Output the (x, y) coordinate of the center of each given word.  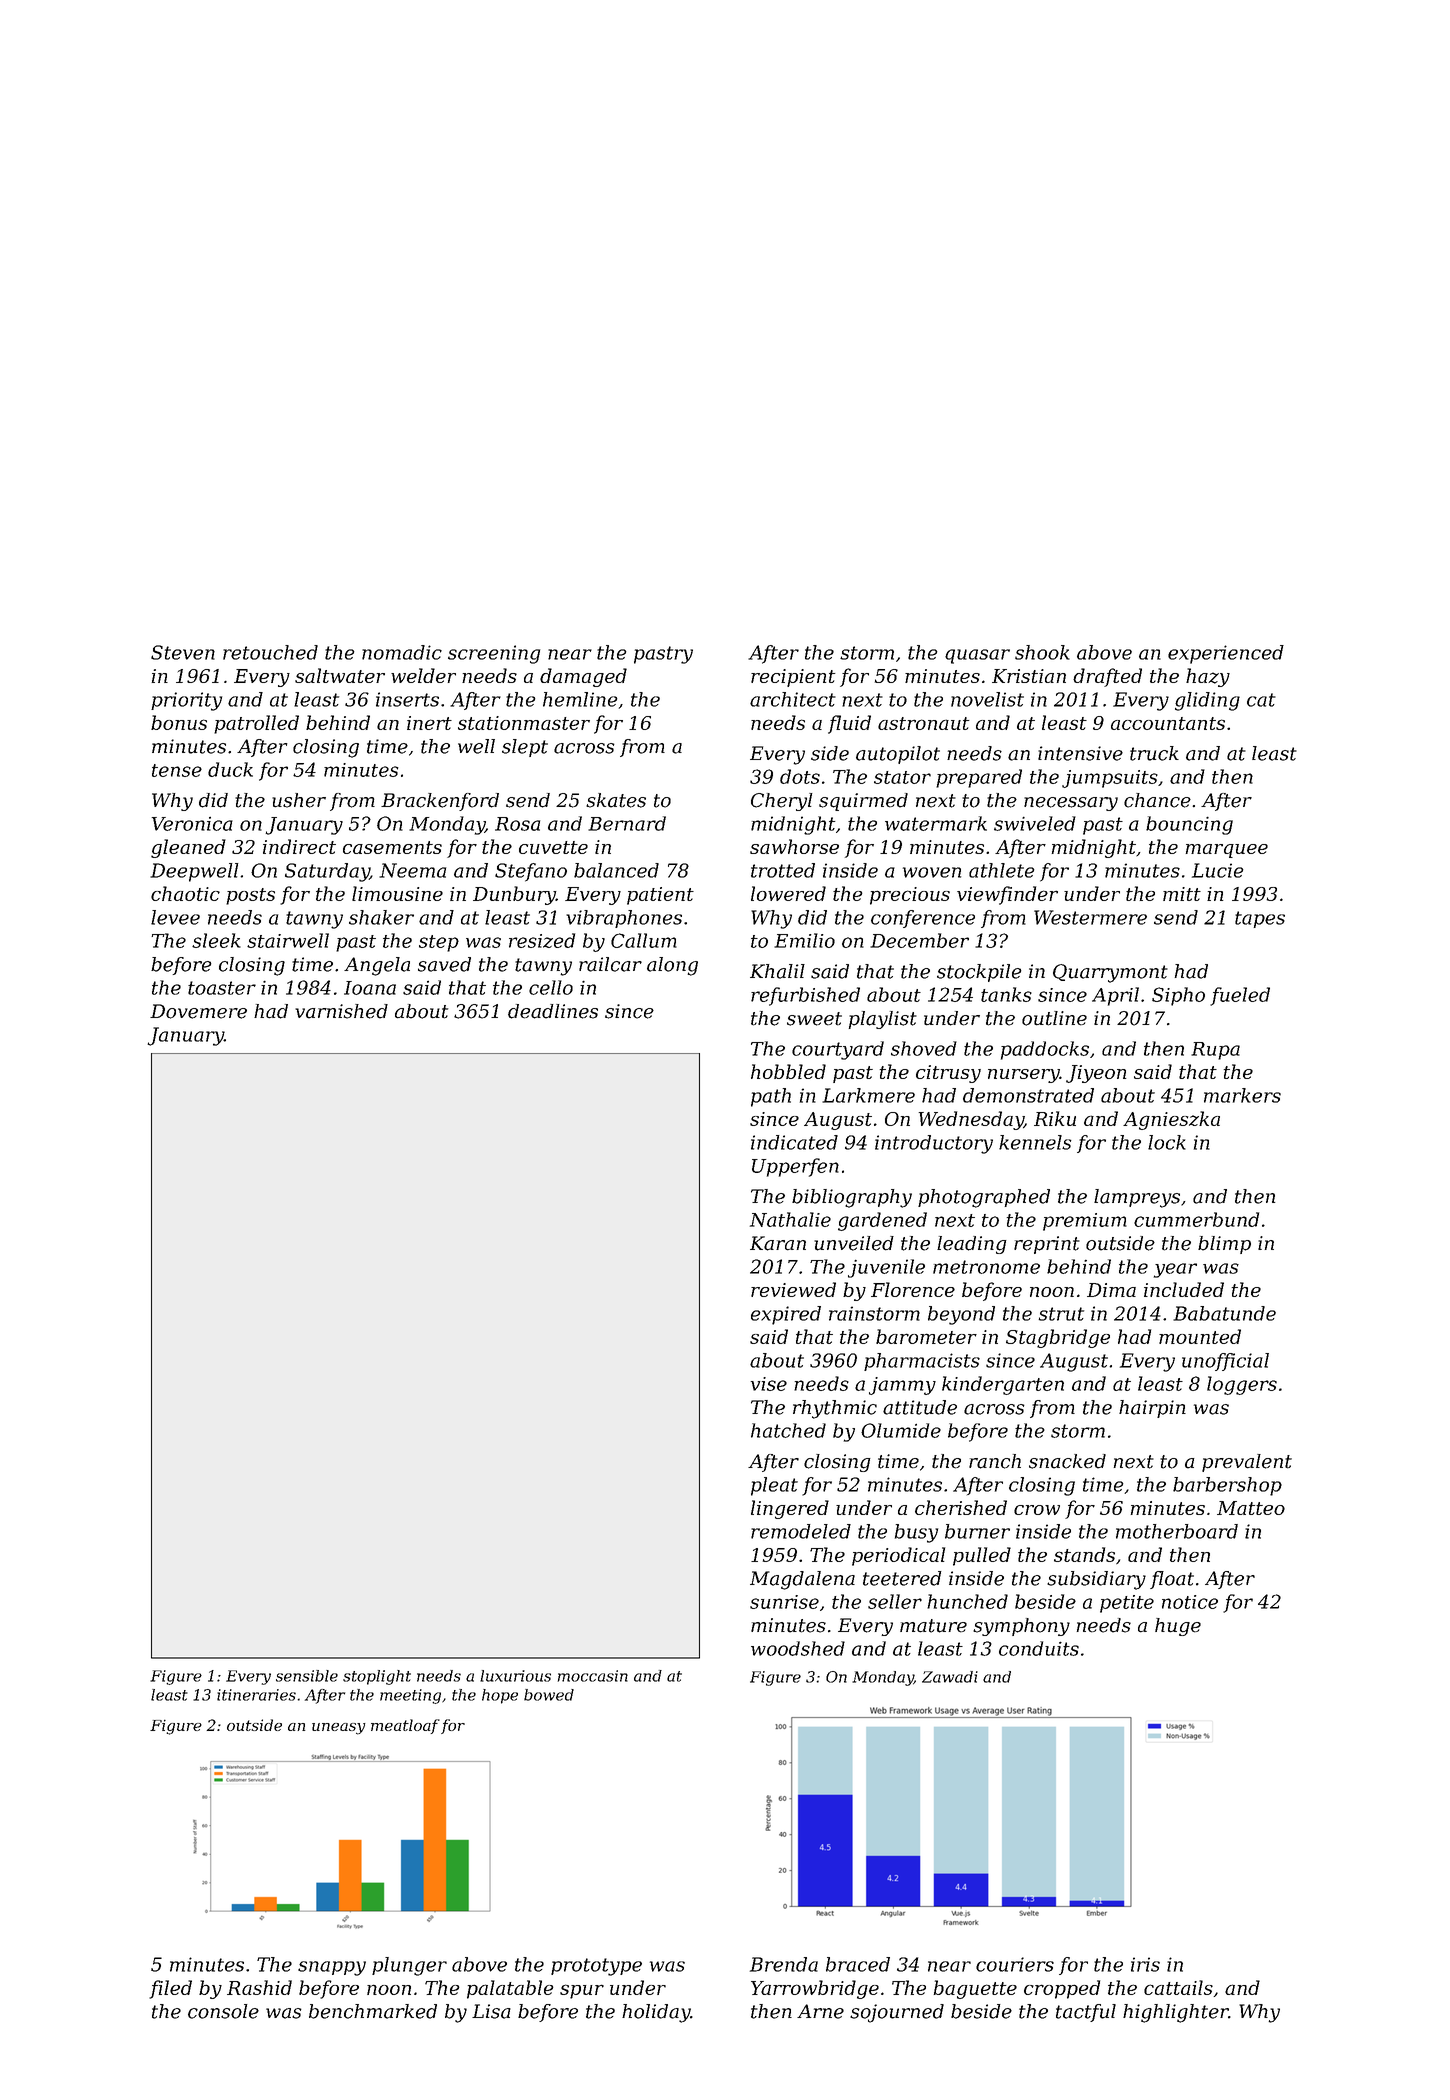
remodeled (801, 1531)
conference (923, 919)
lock (1167, 1142)
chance (1157, 800)
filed (170, 1989)
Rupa (1215, 1051)
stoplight (377, 1677)
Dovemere (198, 1011)
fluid (849, 724)
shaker (381, 917)
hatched (788, 1430)
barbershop (1227, 1486)
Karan (778, 1243)
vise (769, 1384)
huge (1178, 1627)
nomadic (402, 652)
